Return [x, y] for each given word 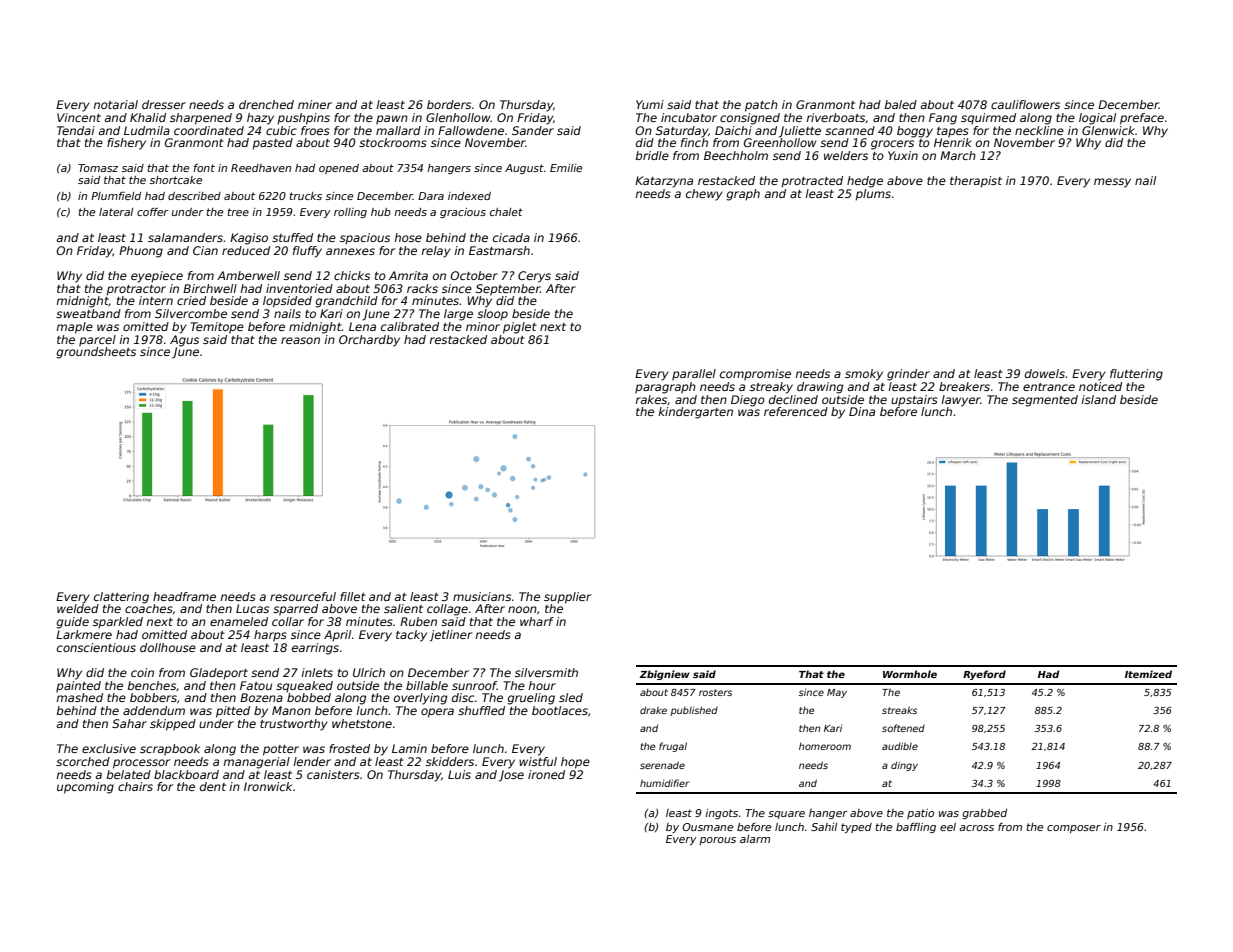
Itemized [1148, 674]
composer [1074, 829]
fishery [126, 144]
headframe [184, 596]
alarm [755, 839]
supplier [567, 598]
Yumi [650, 104]
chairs [135, 786]
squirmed [988, 119]
